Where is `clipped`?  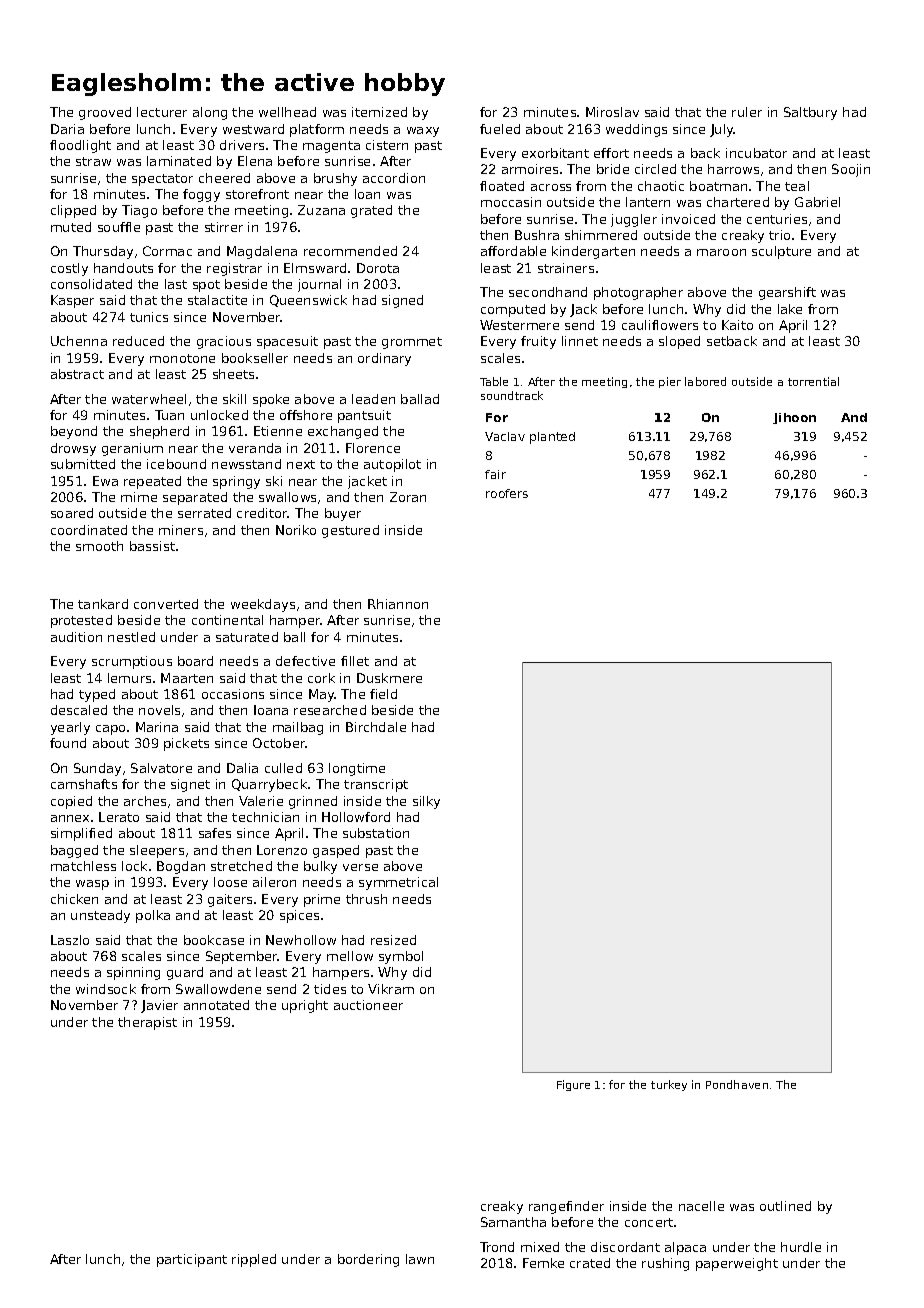 clipped is located at coordinates (73, 211).
